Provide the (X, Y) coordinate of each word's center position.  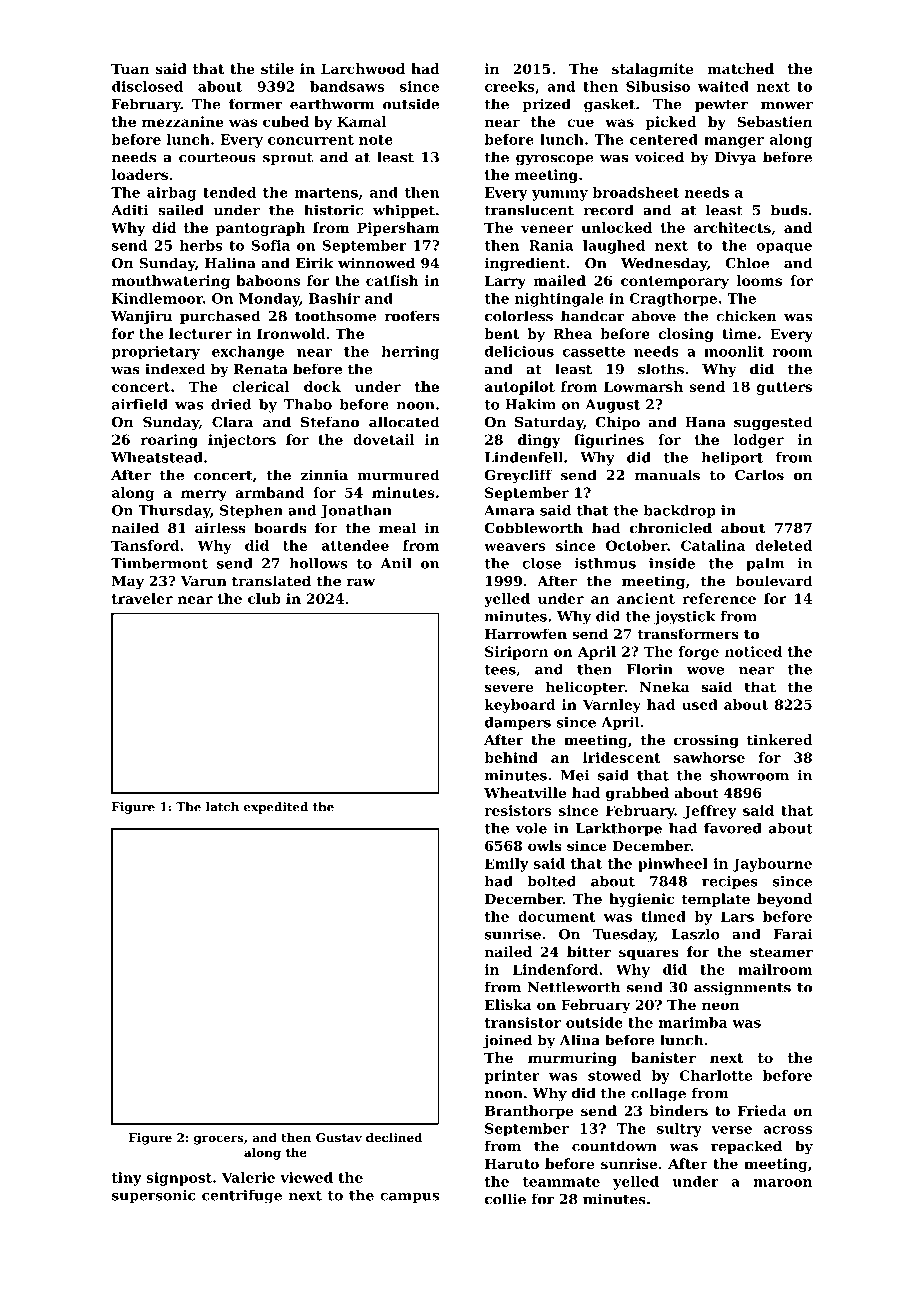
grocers (219, 1140)
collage (658, 1094)
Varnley (612, 706)
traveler (142, 598)
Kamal (362, 121)
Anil (396, 563)
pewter (721, 106)
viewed (306, 1177)
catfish (392, 280)
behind (511, 757)
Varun (204, 581)
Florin (650, 669)
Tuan (130, 69)
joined (507, 1041)
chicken (746, 316)
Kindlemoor (157, 298)
